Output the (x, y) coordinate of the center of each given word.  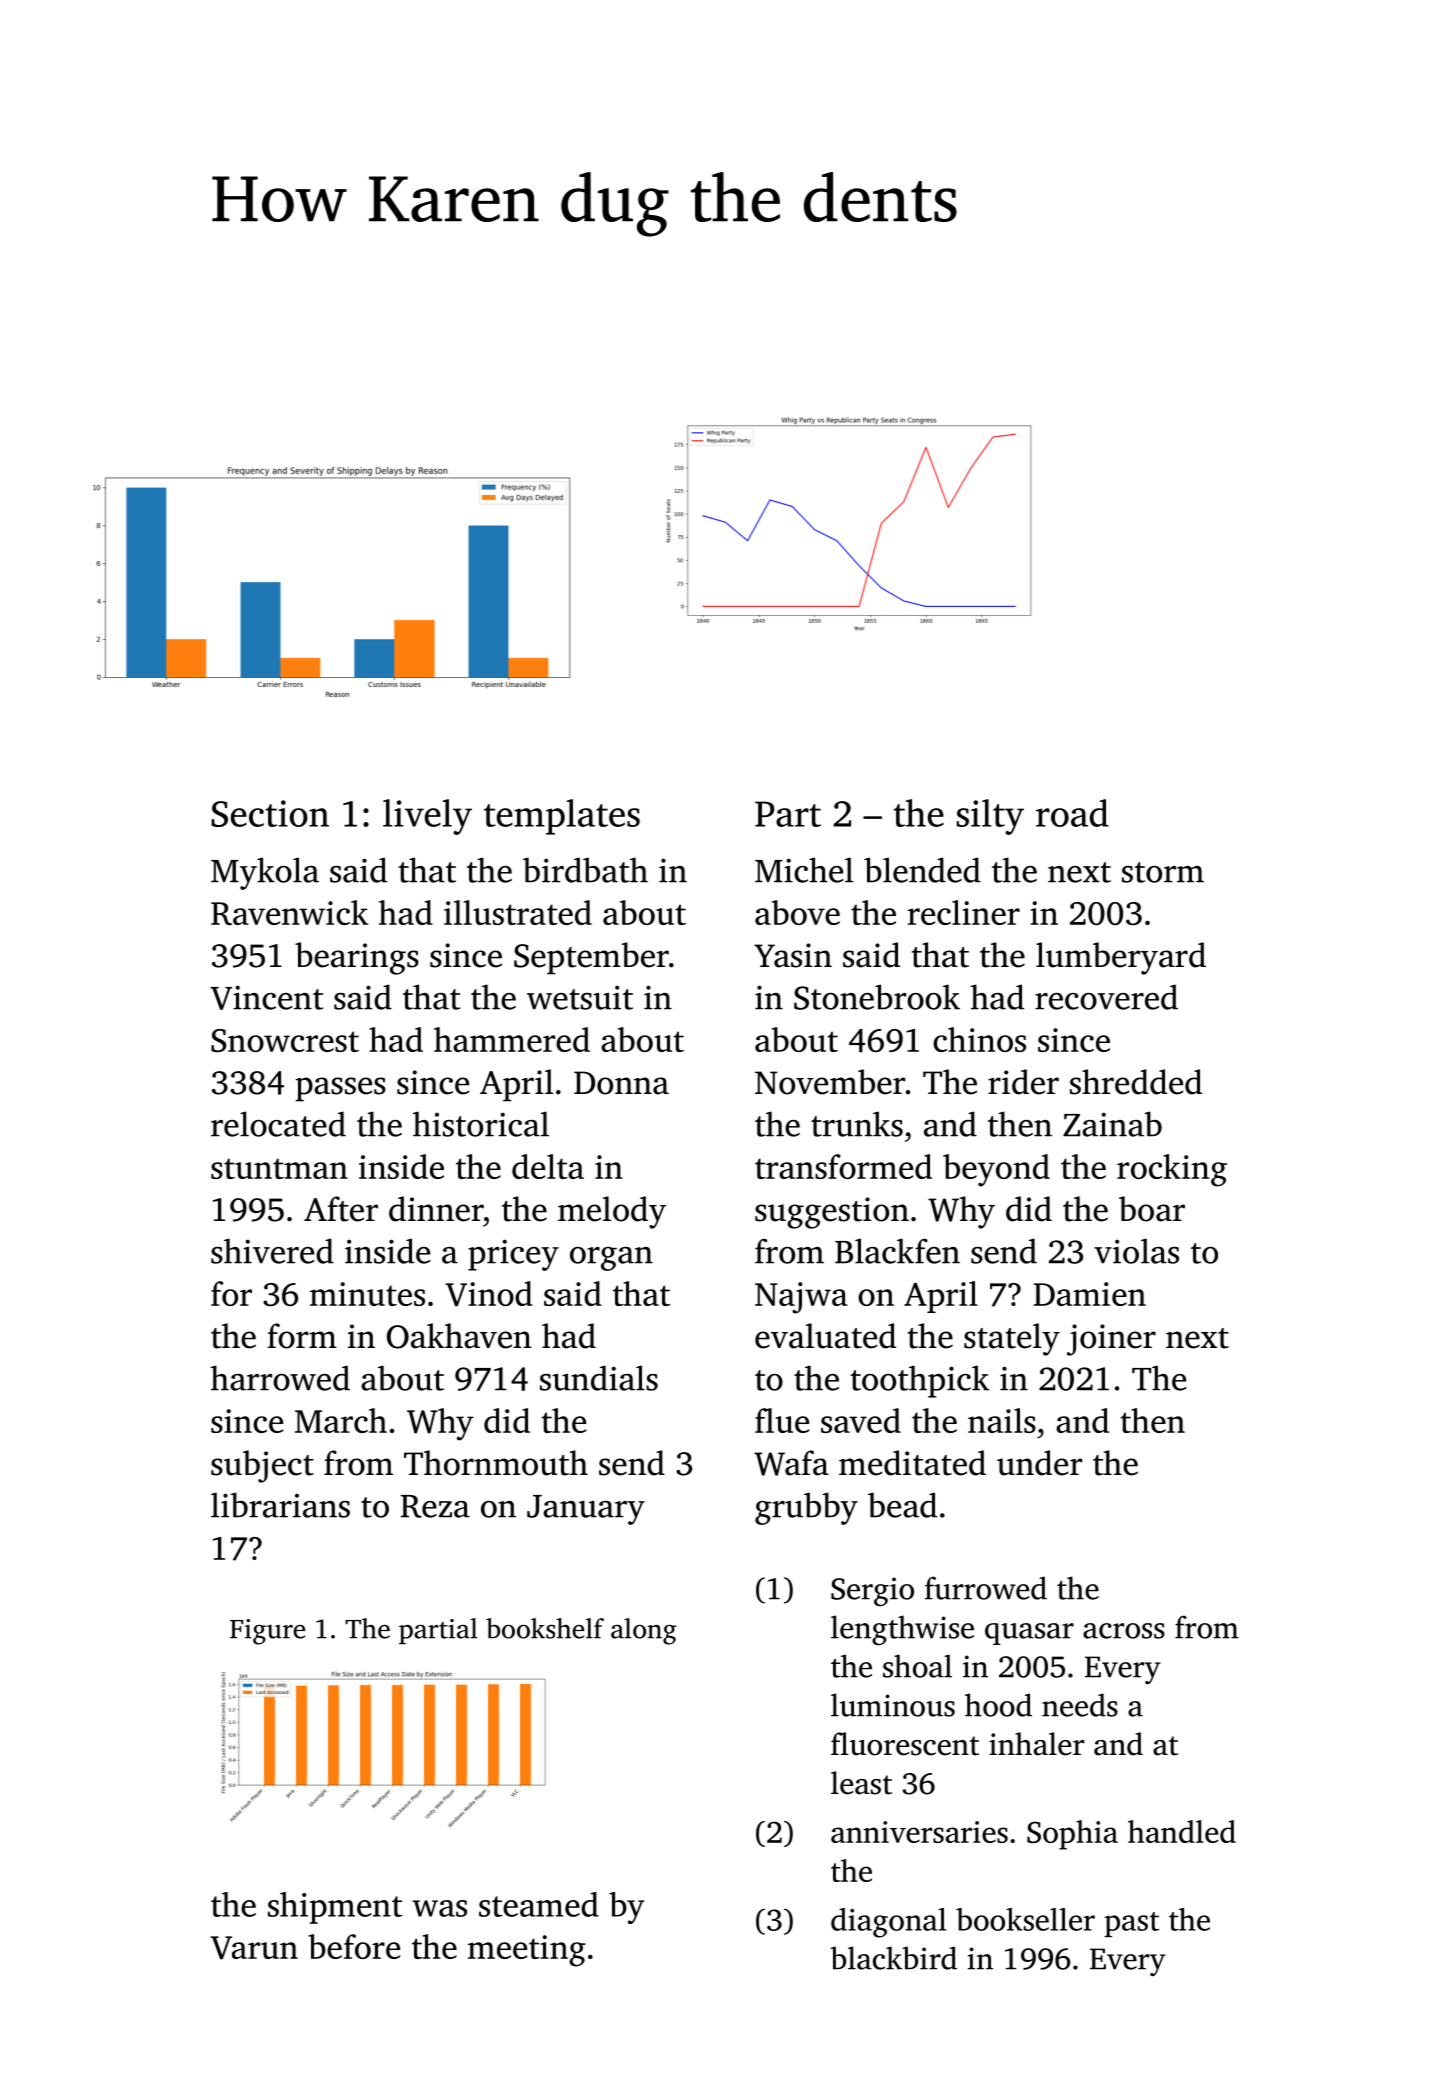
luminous (893, 1705)
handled (1182, 1831)
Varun (254, 1948)
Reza (435, 1506)
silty (990, 817)
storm (1163, 872)
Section (270, 813)
